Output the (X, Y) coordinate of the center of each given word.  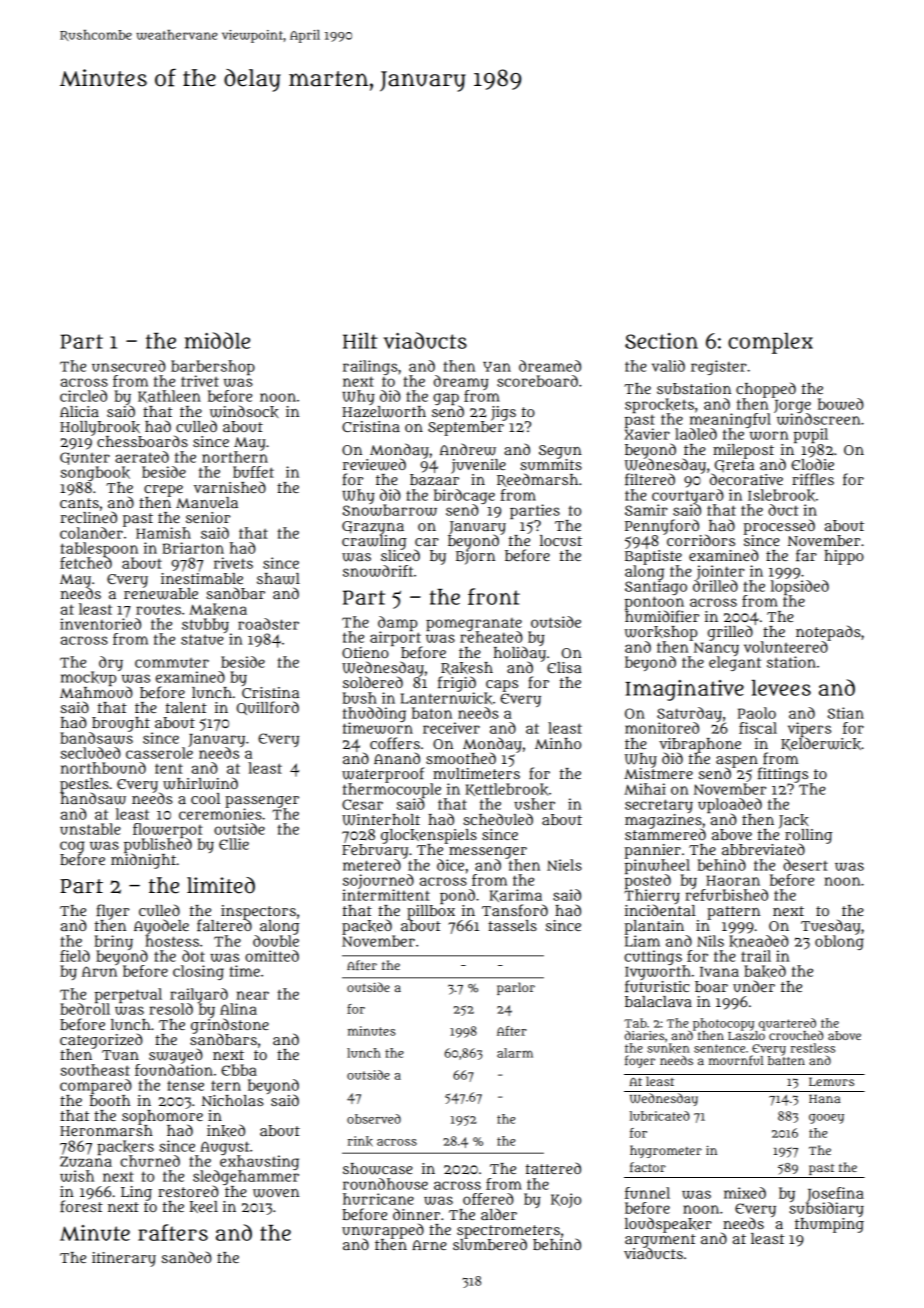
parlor (516, 988)
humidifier (662, 616)
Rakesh (467, 668)
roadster (268, 624)
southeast (95, 1070)
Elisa (564, 667)
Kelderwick (821, 744)
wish (77, 1176)
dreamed (550, 366)
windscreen (818, 419)
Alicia (79, 411)
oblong (839, 942)
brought (121, 724)
